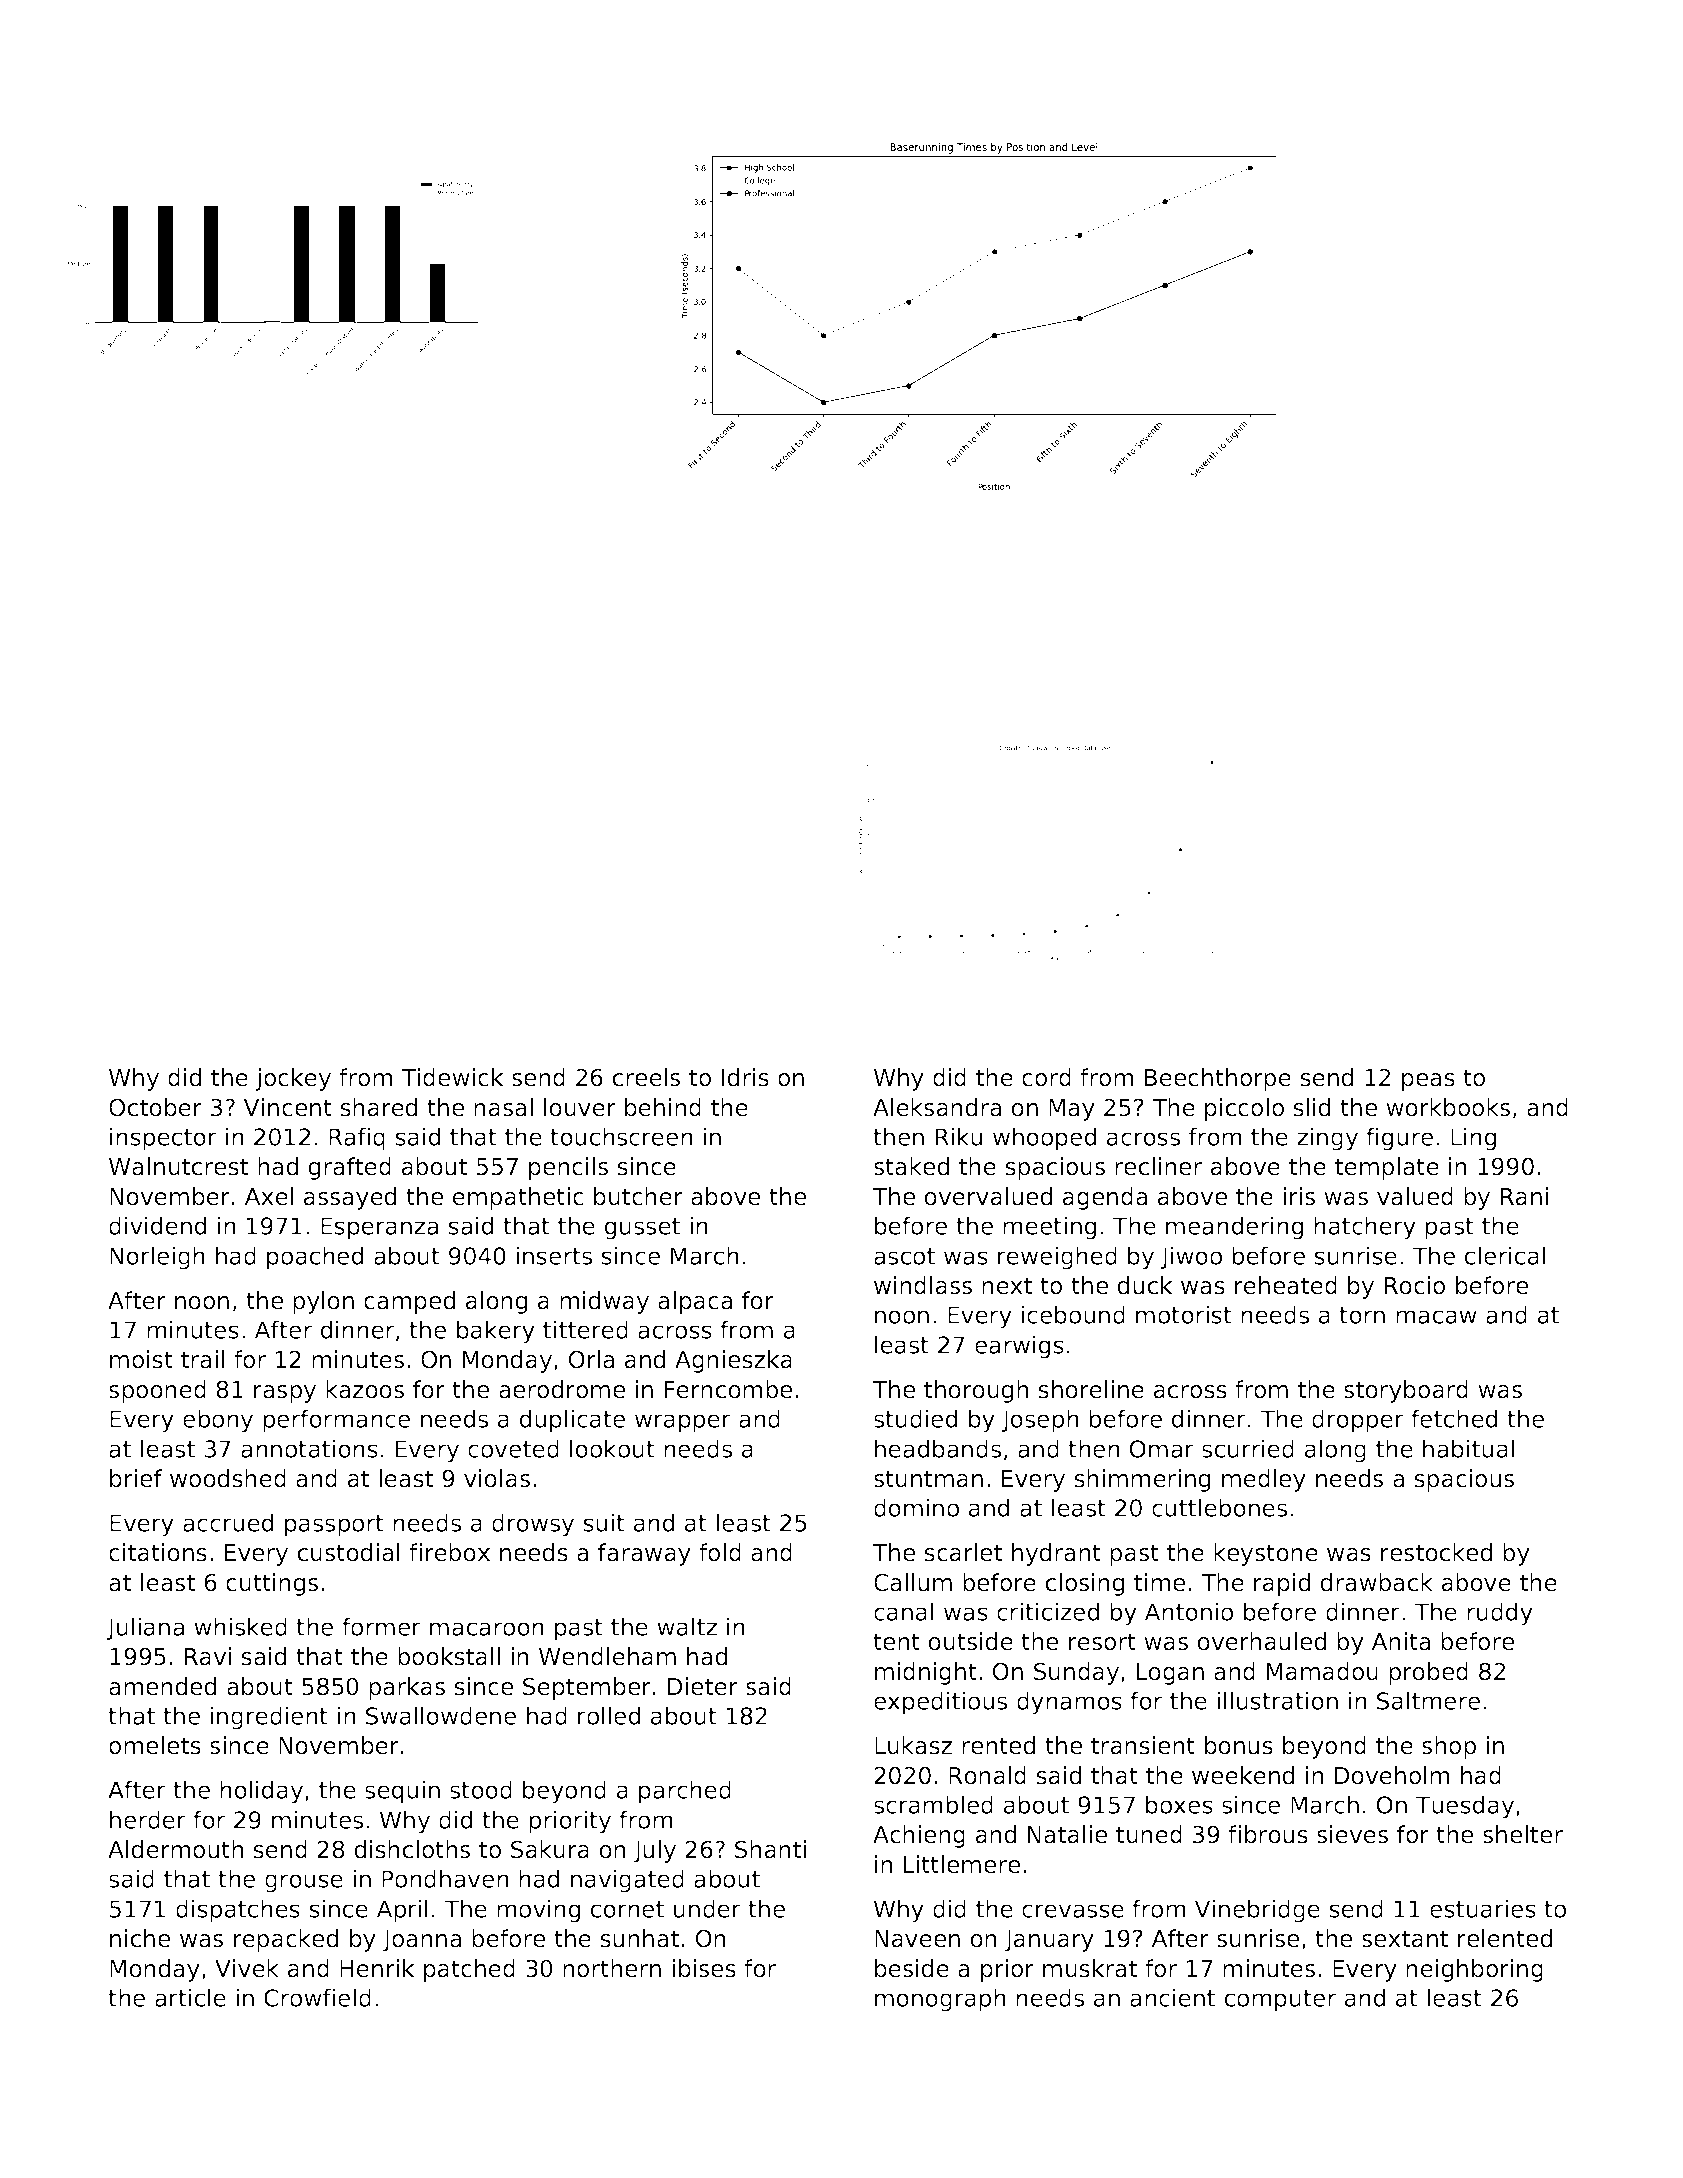  Describe the element at coordinates (1428, 1082) in the document. I see `peas` at that location.
